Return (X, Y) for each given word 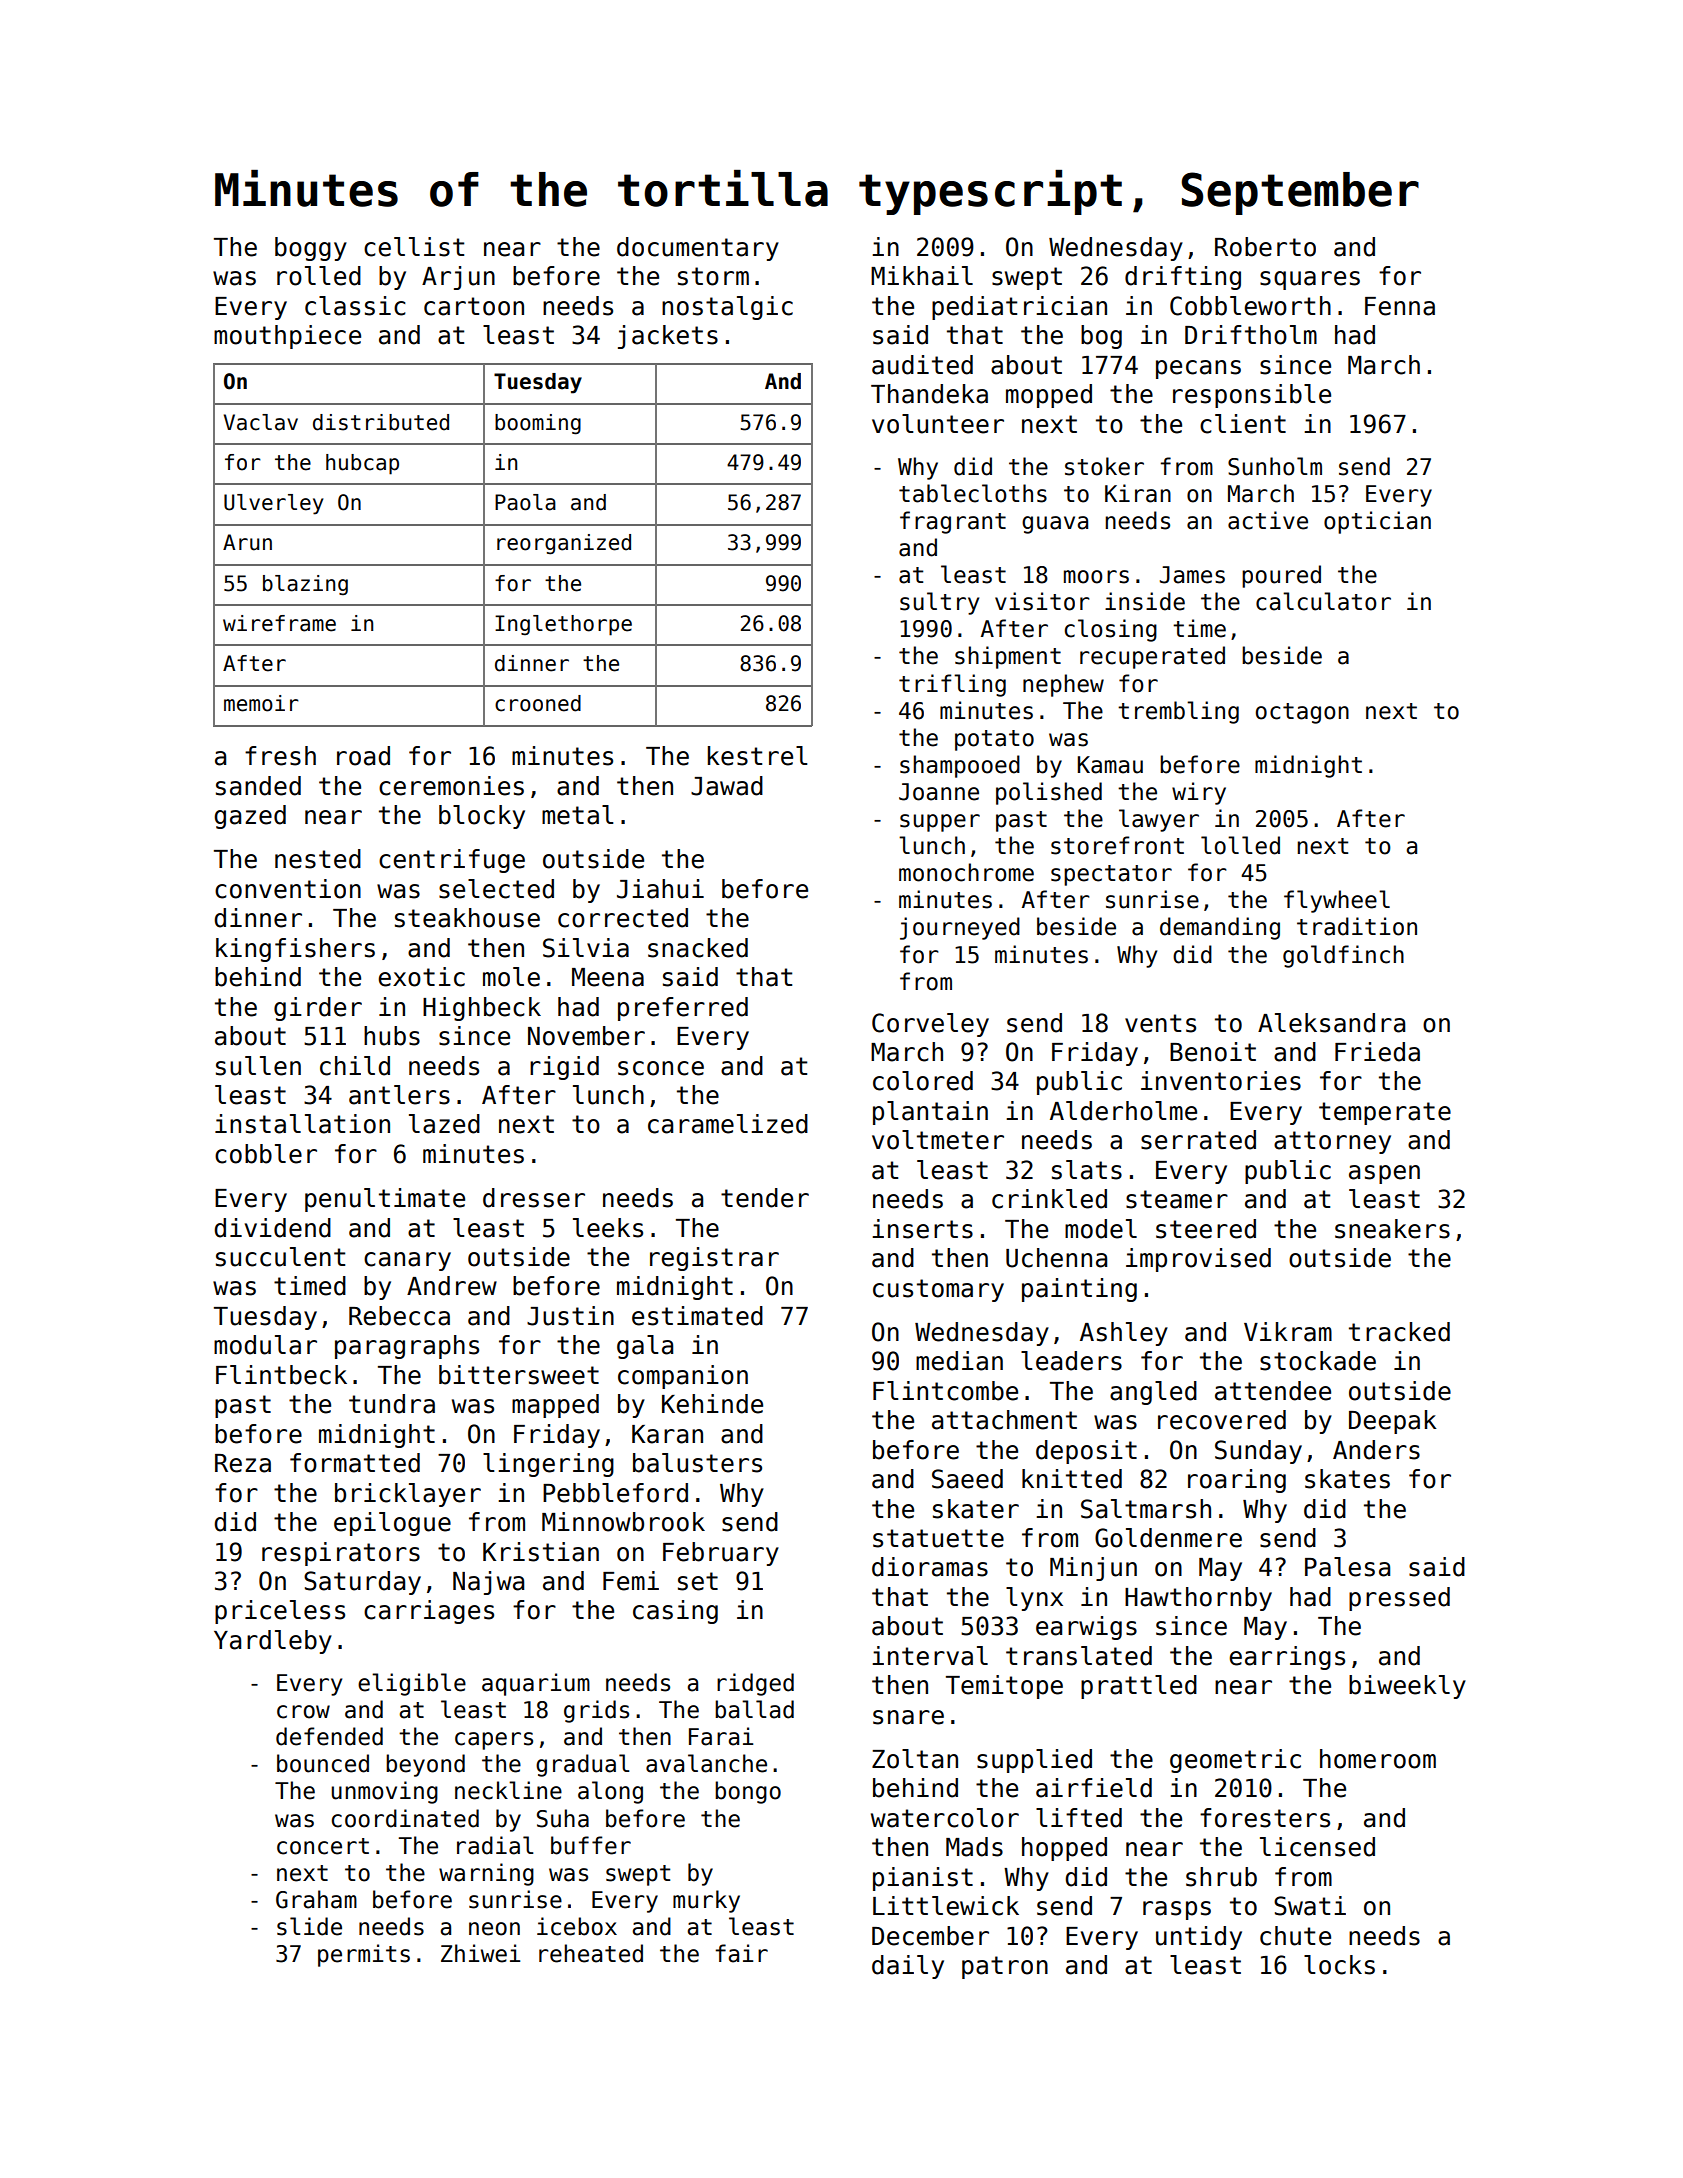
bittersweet (519, 1375)
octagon (1302, 713)
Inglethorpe (563, 625)
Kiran (1138, 493)
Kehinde (712, 1404)
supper (940, 823)
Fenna (1400, 306)
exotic (421, 977)
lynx (1034, 1599)
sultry (939, 603)
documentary (698, 249)
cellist (414, 247)
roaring (1237, 1481)
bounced (323, 1763)
